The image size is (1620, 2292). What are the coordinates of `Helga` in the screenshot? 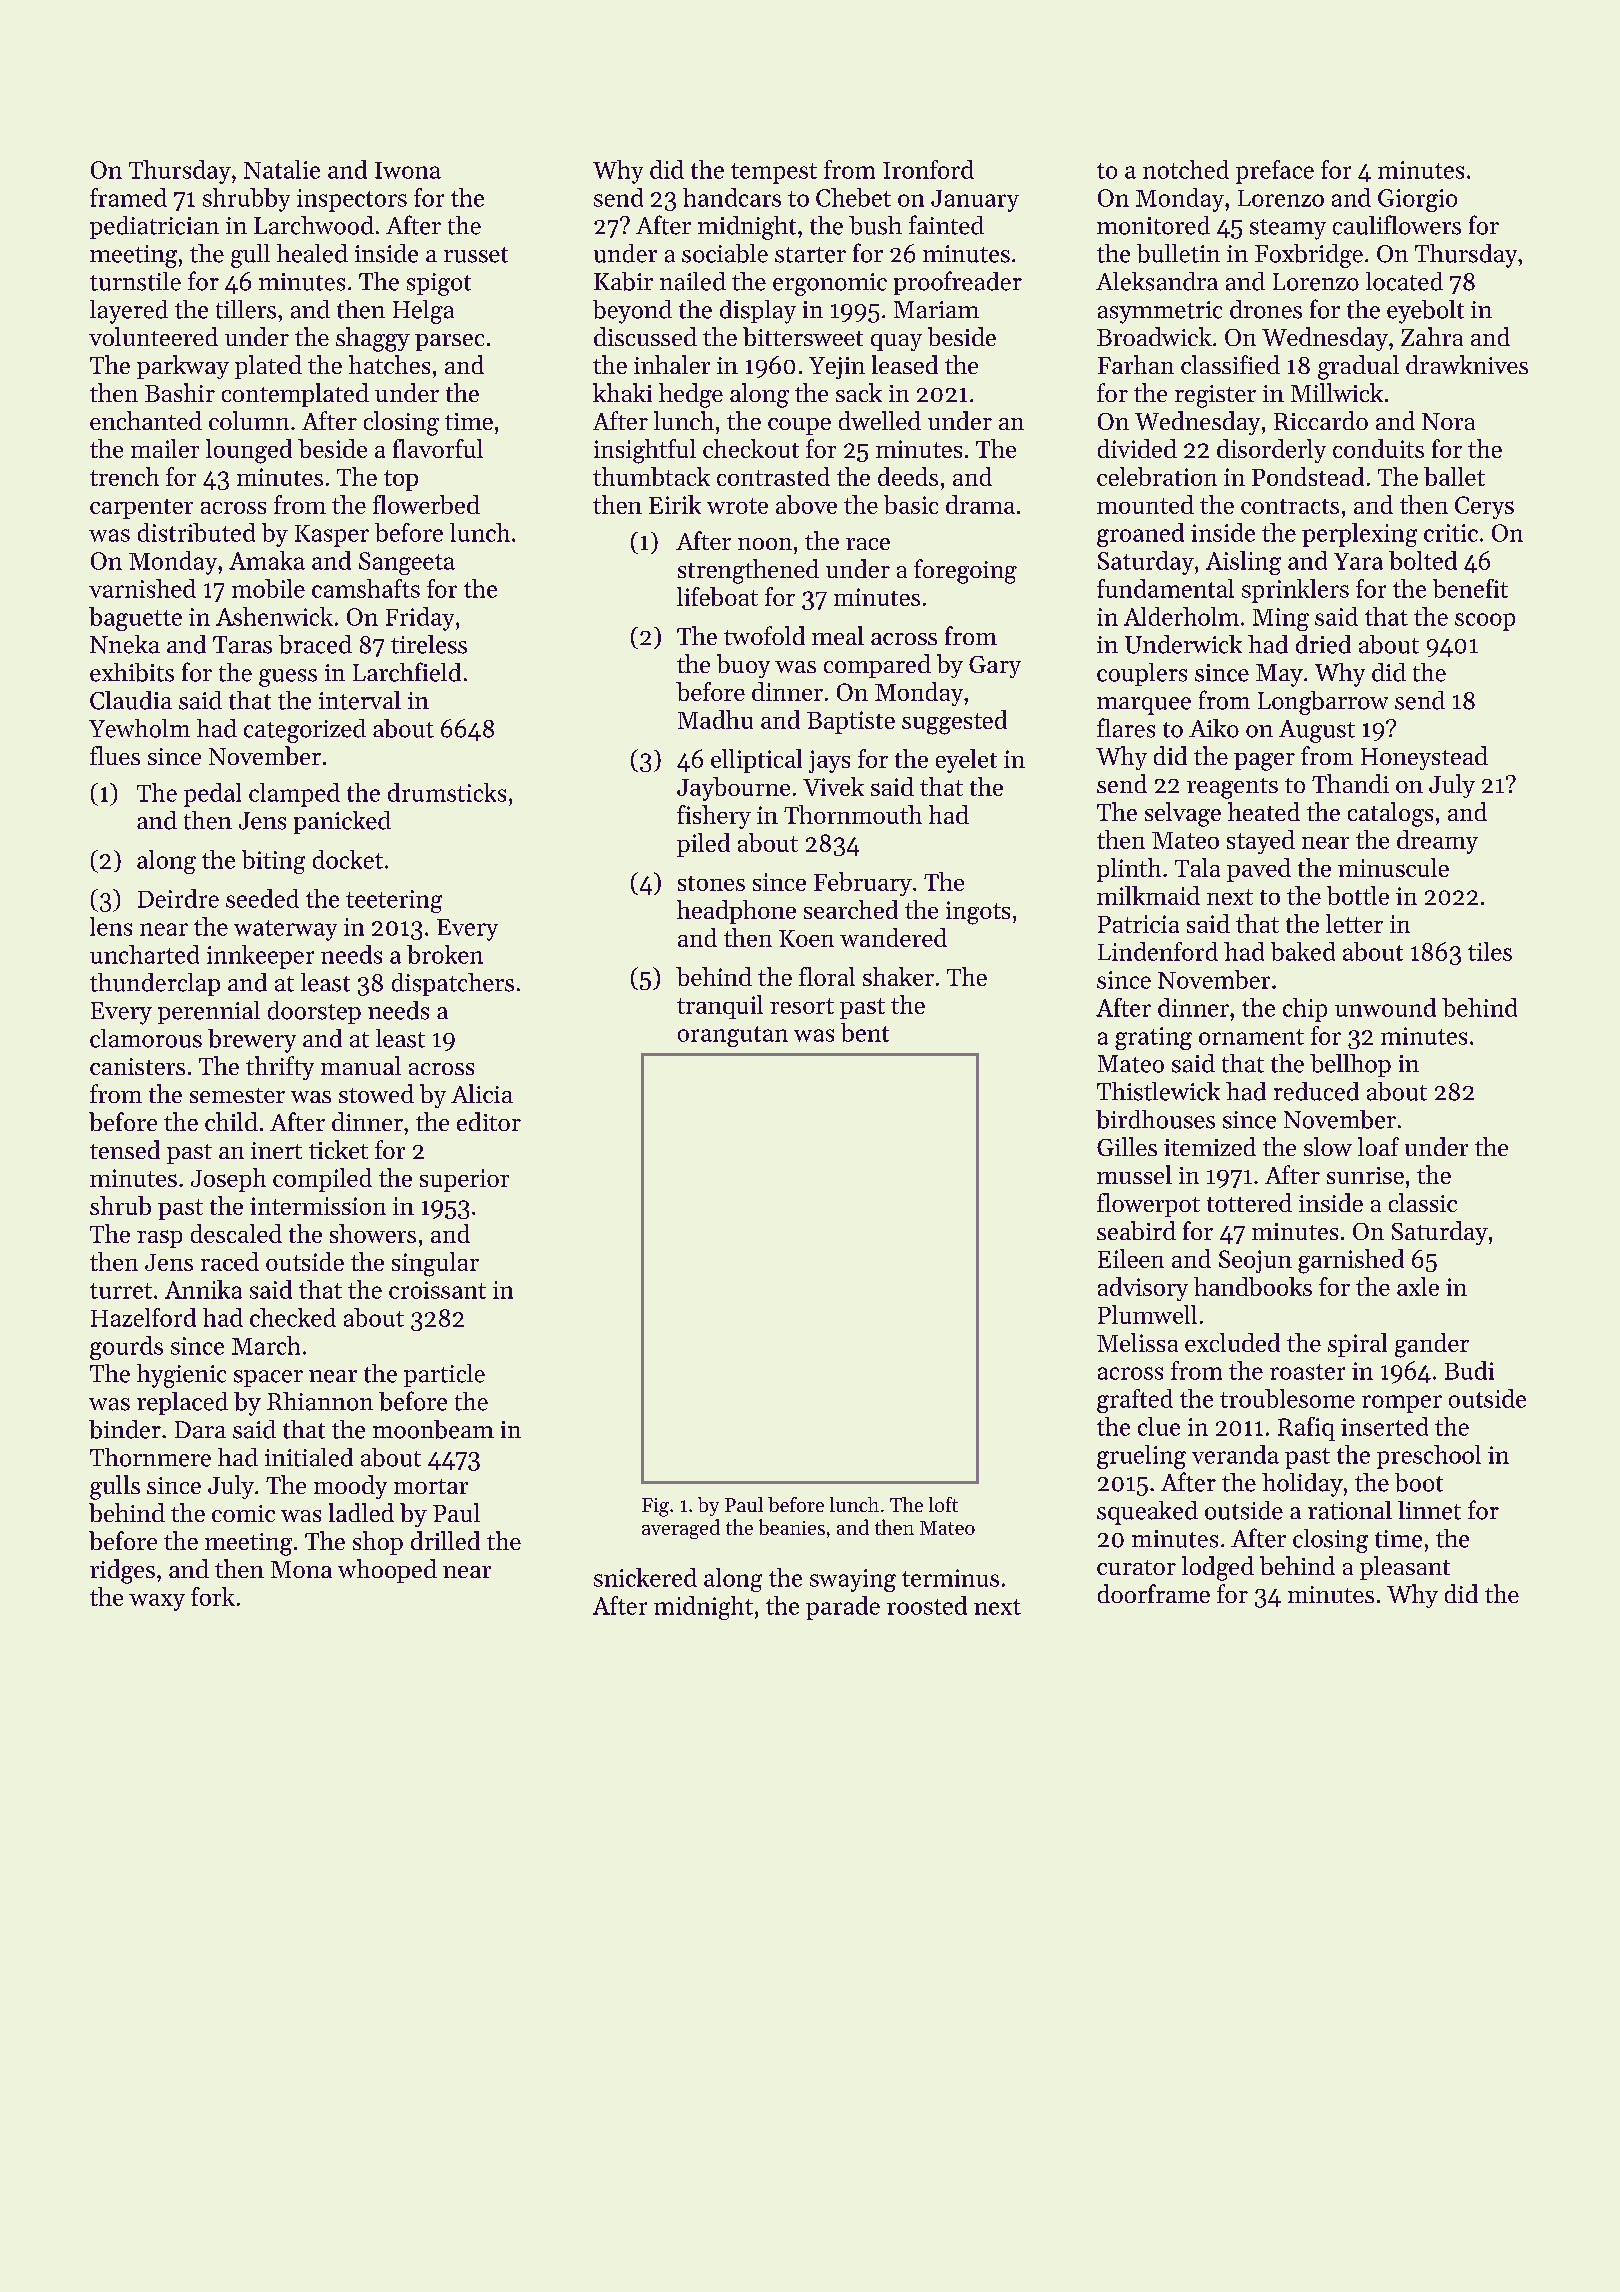 It's located at (423, 312).
